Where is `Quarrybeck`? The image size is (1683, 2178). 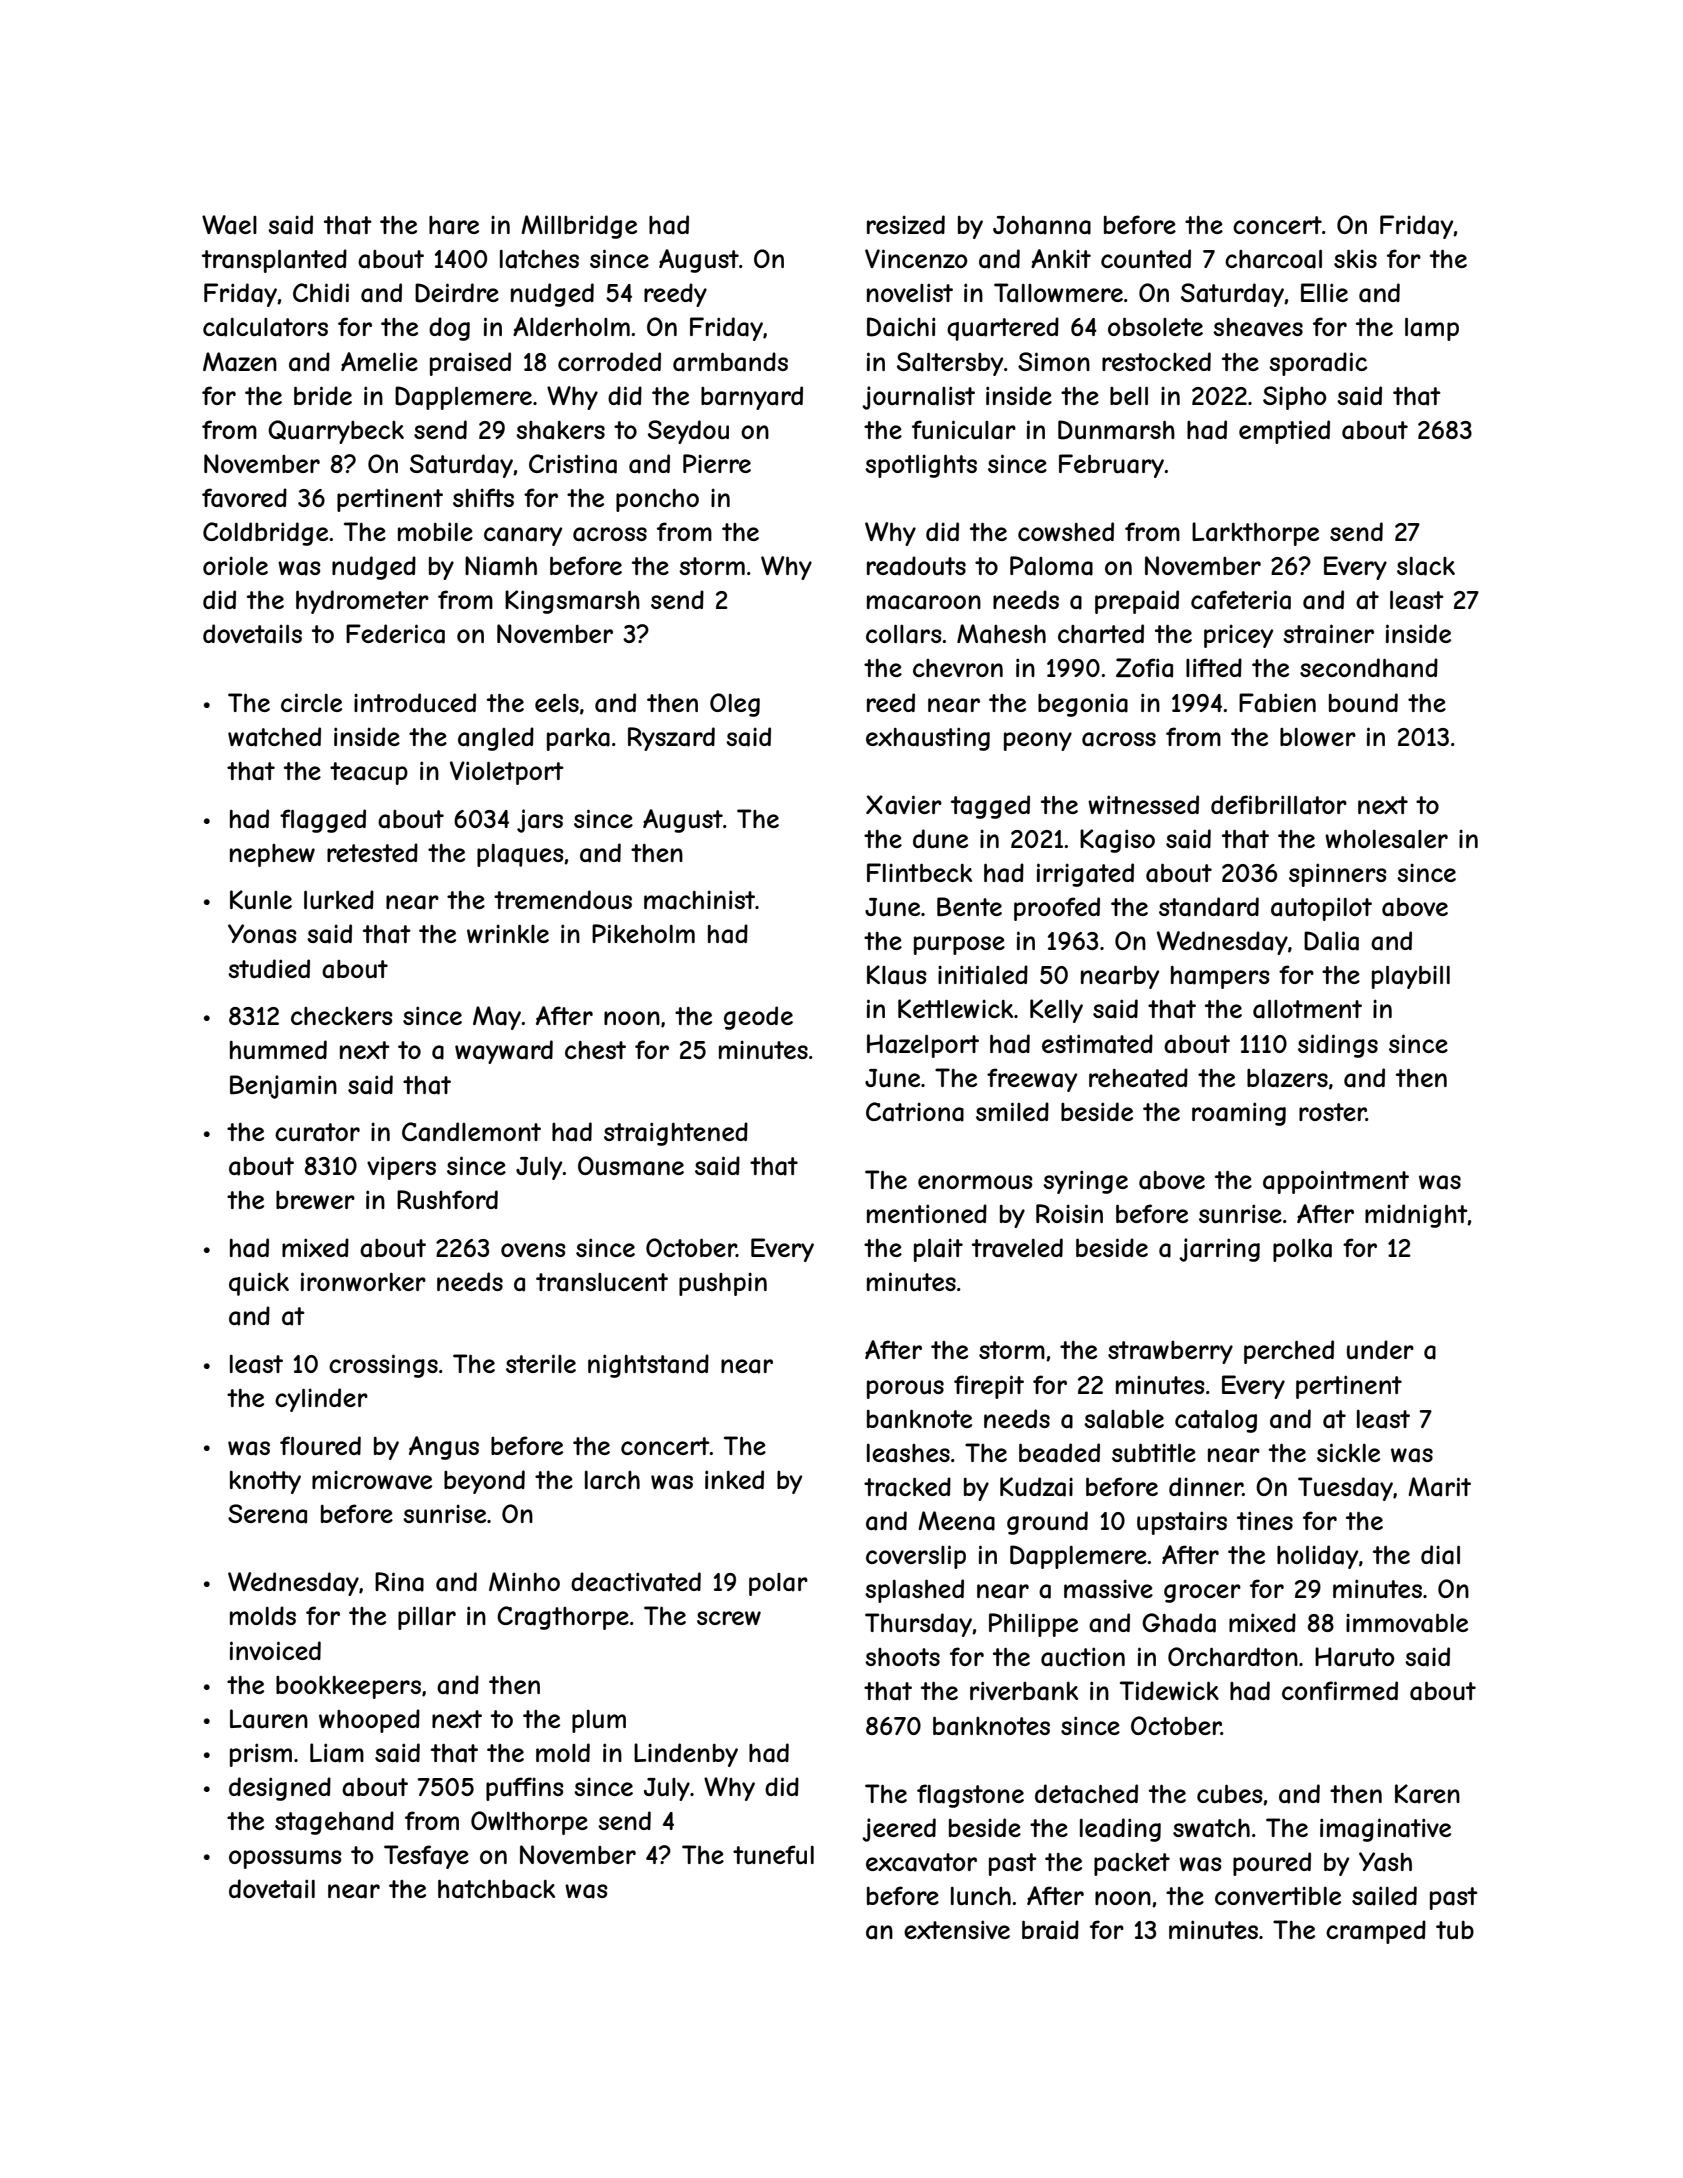 Quarrybeck is located at coordinates (336, 432).
